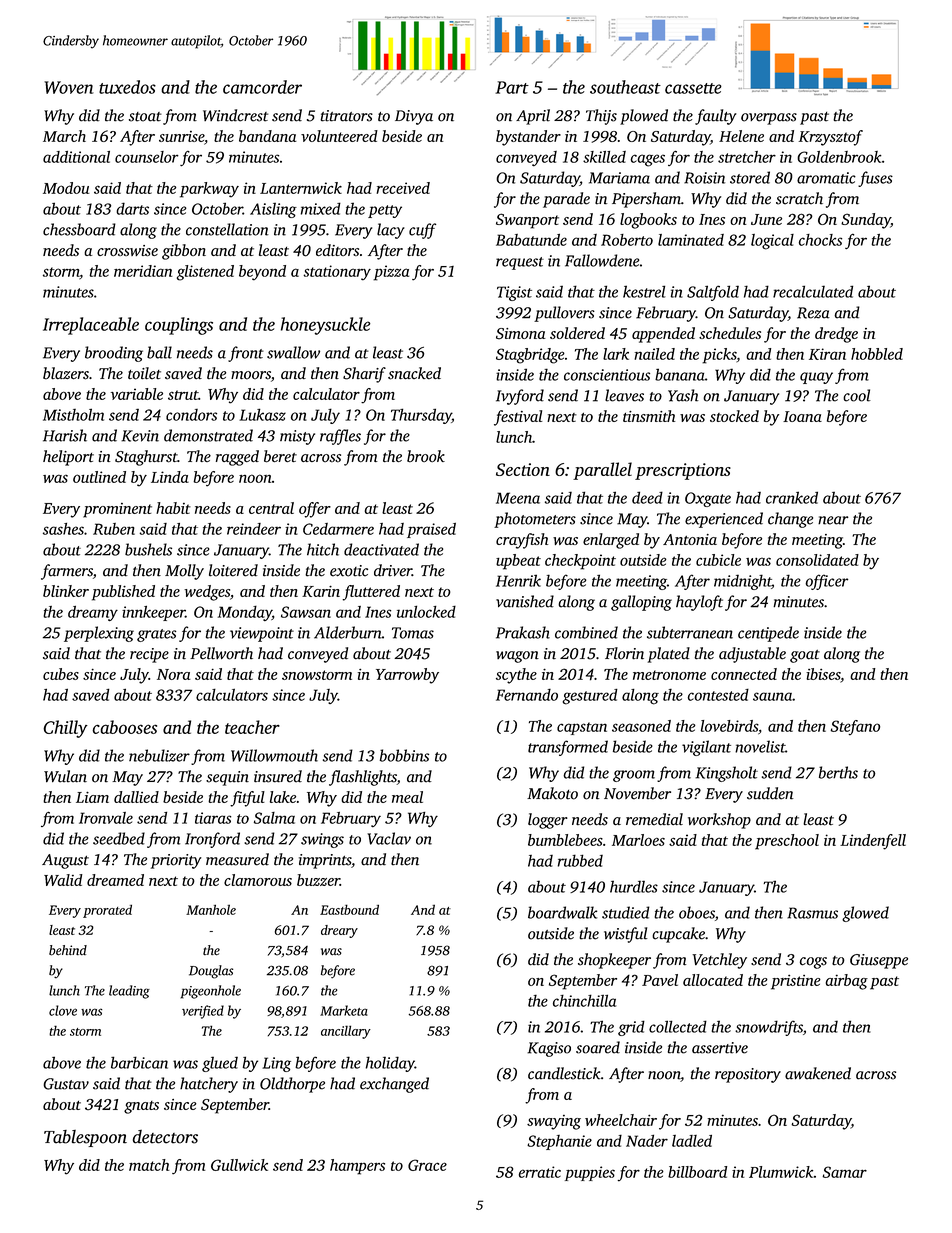 The image size is (952, 1233). I want to click on Oxgate, so click(708, 499).
